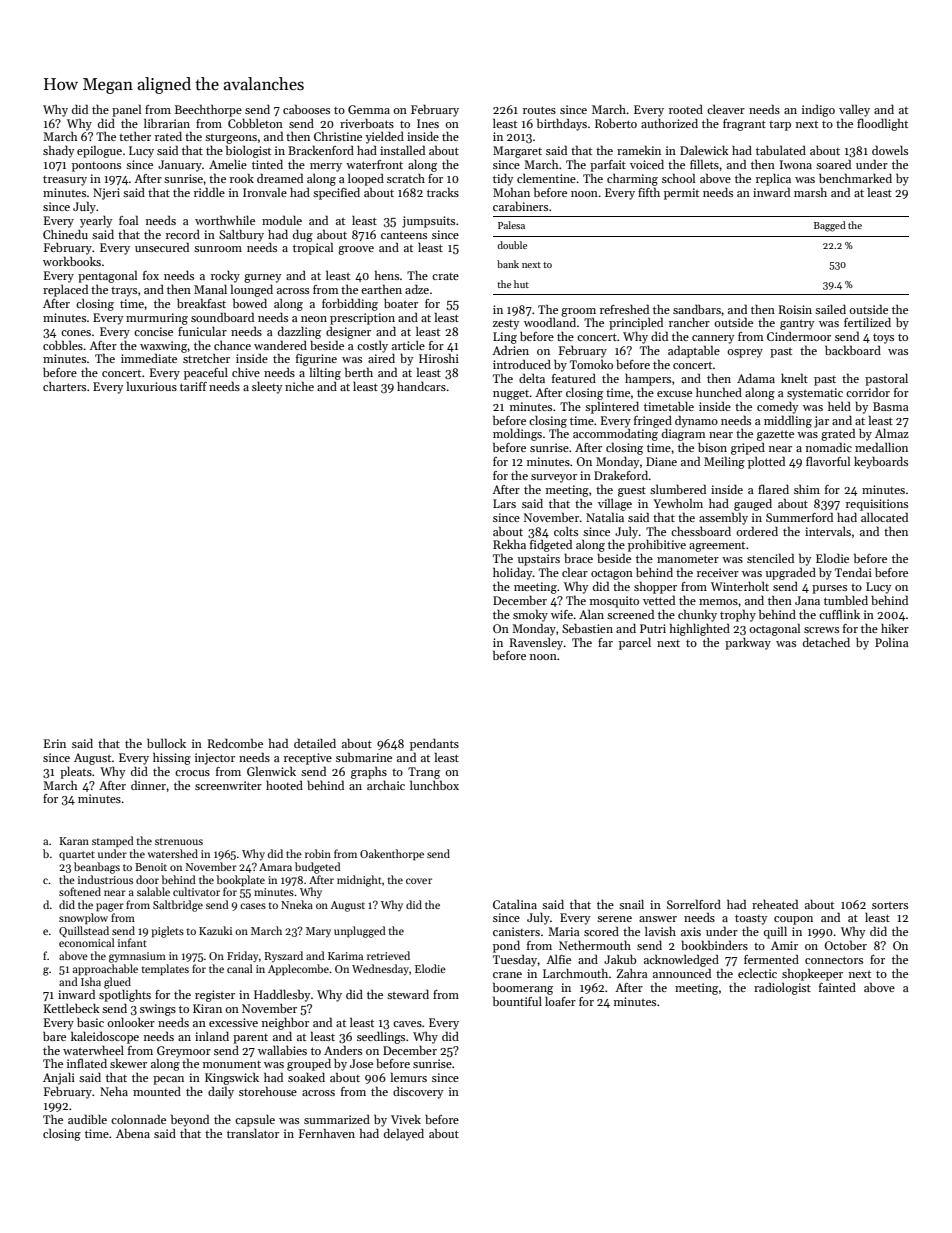 The width and height of the screenshot is (952, 1233). What do you see at coordinates (513, 573) in the screenshot?
I see `holiday` at bounding box center [513, 573].
